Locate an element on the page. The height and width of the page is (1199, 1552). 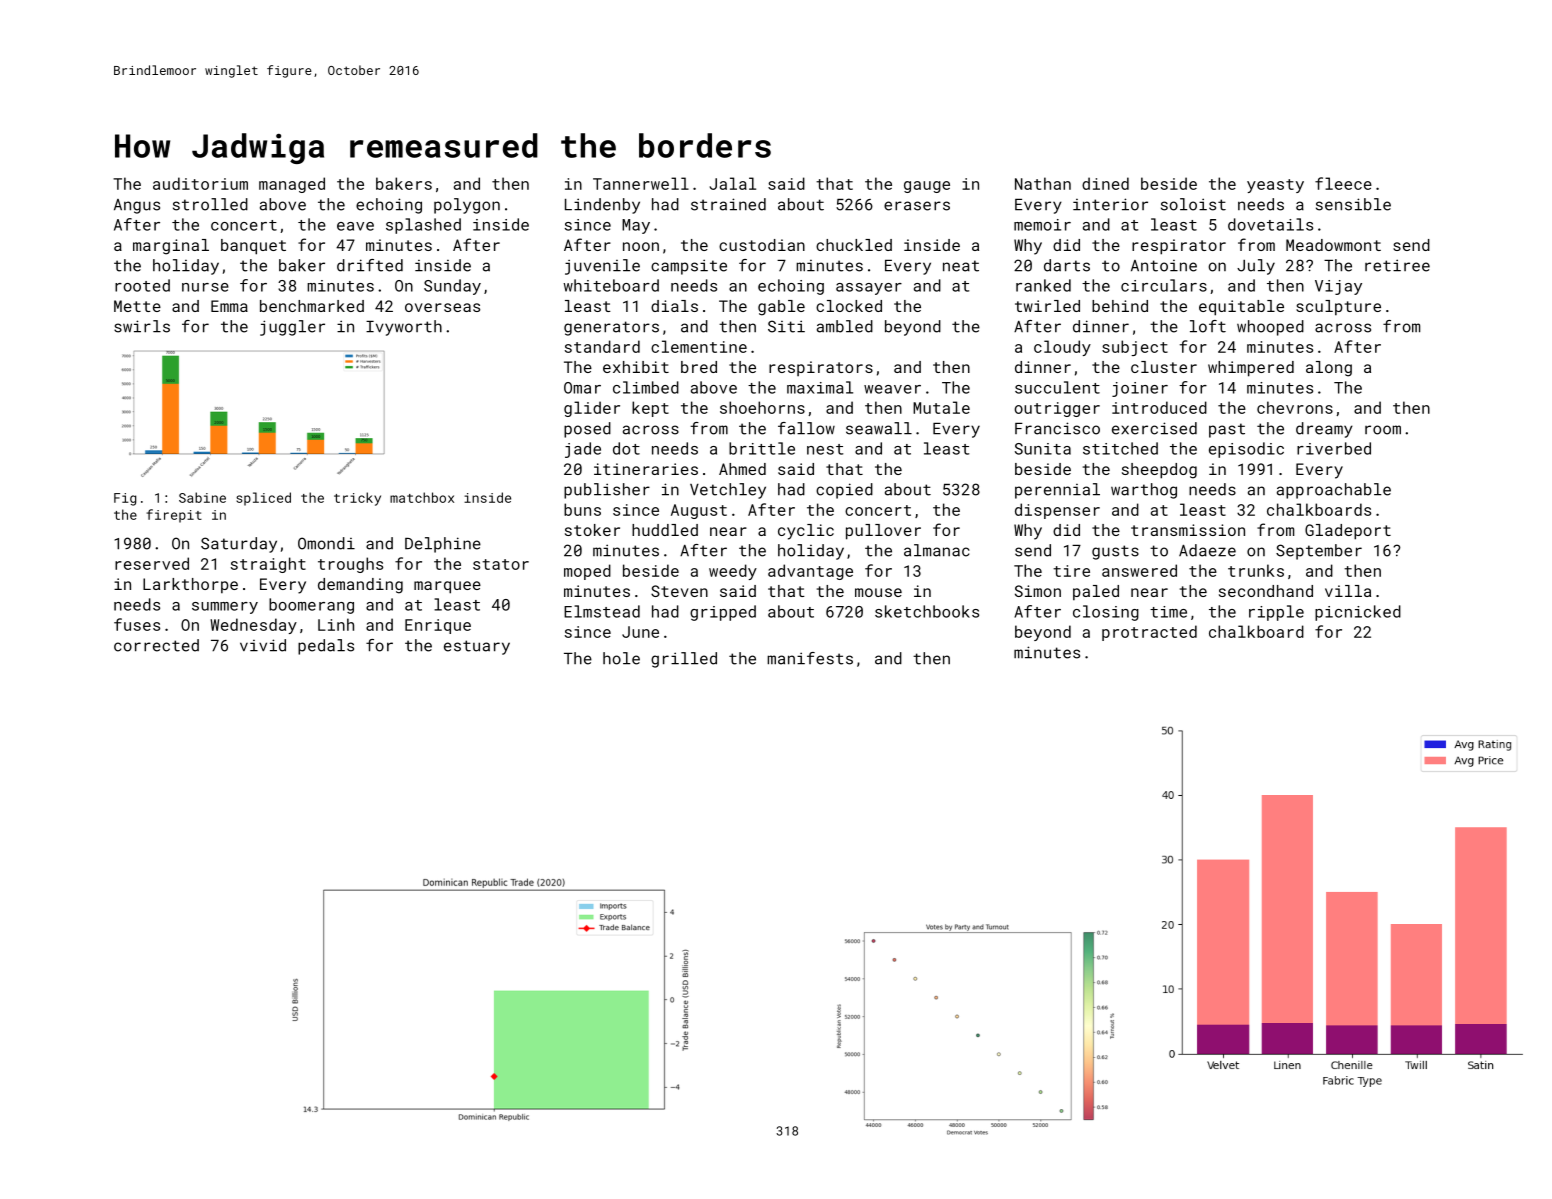
ambled is located at coordinates (845, 326).
